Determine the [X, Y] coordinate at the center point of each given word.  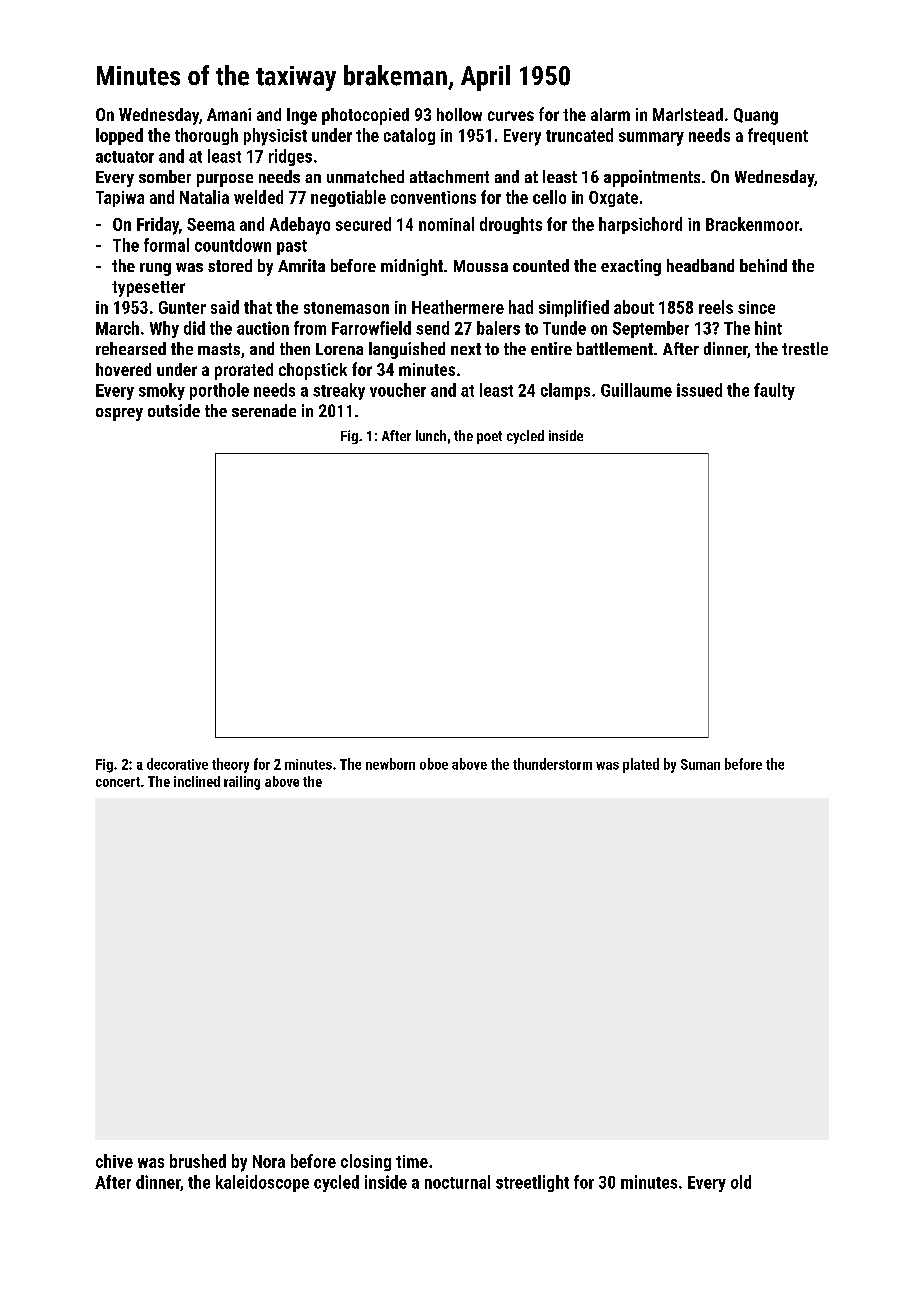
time [412, 1161]
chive [114, 1161]
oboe [434, 764]
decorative [177, 764]
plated [641, 765]
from [310, 328]
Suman [700, 764]
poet [489, 437]
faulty [774, 391]
